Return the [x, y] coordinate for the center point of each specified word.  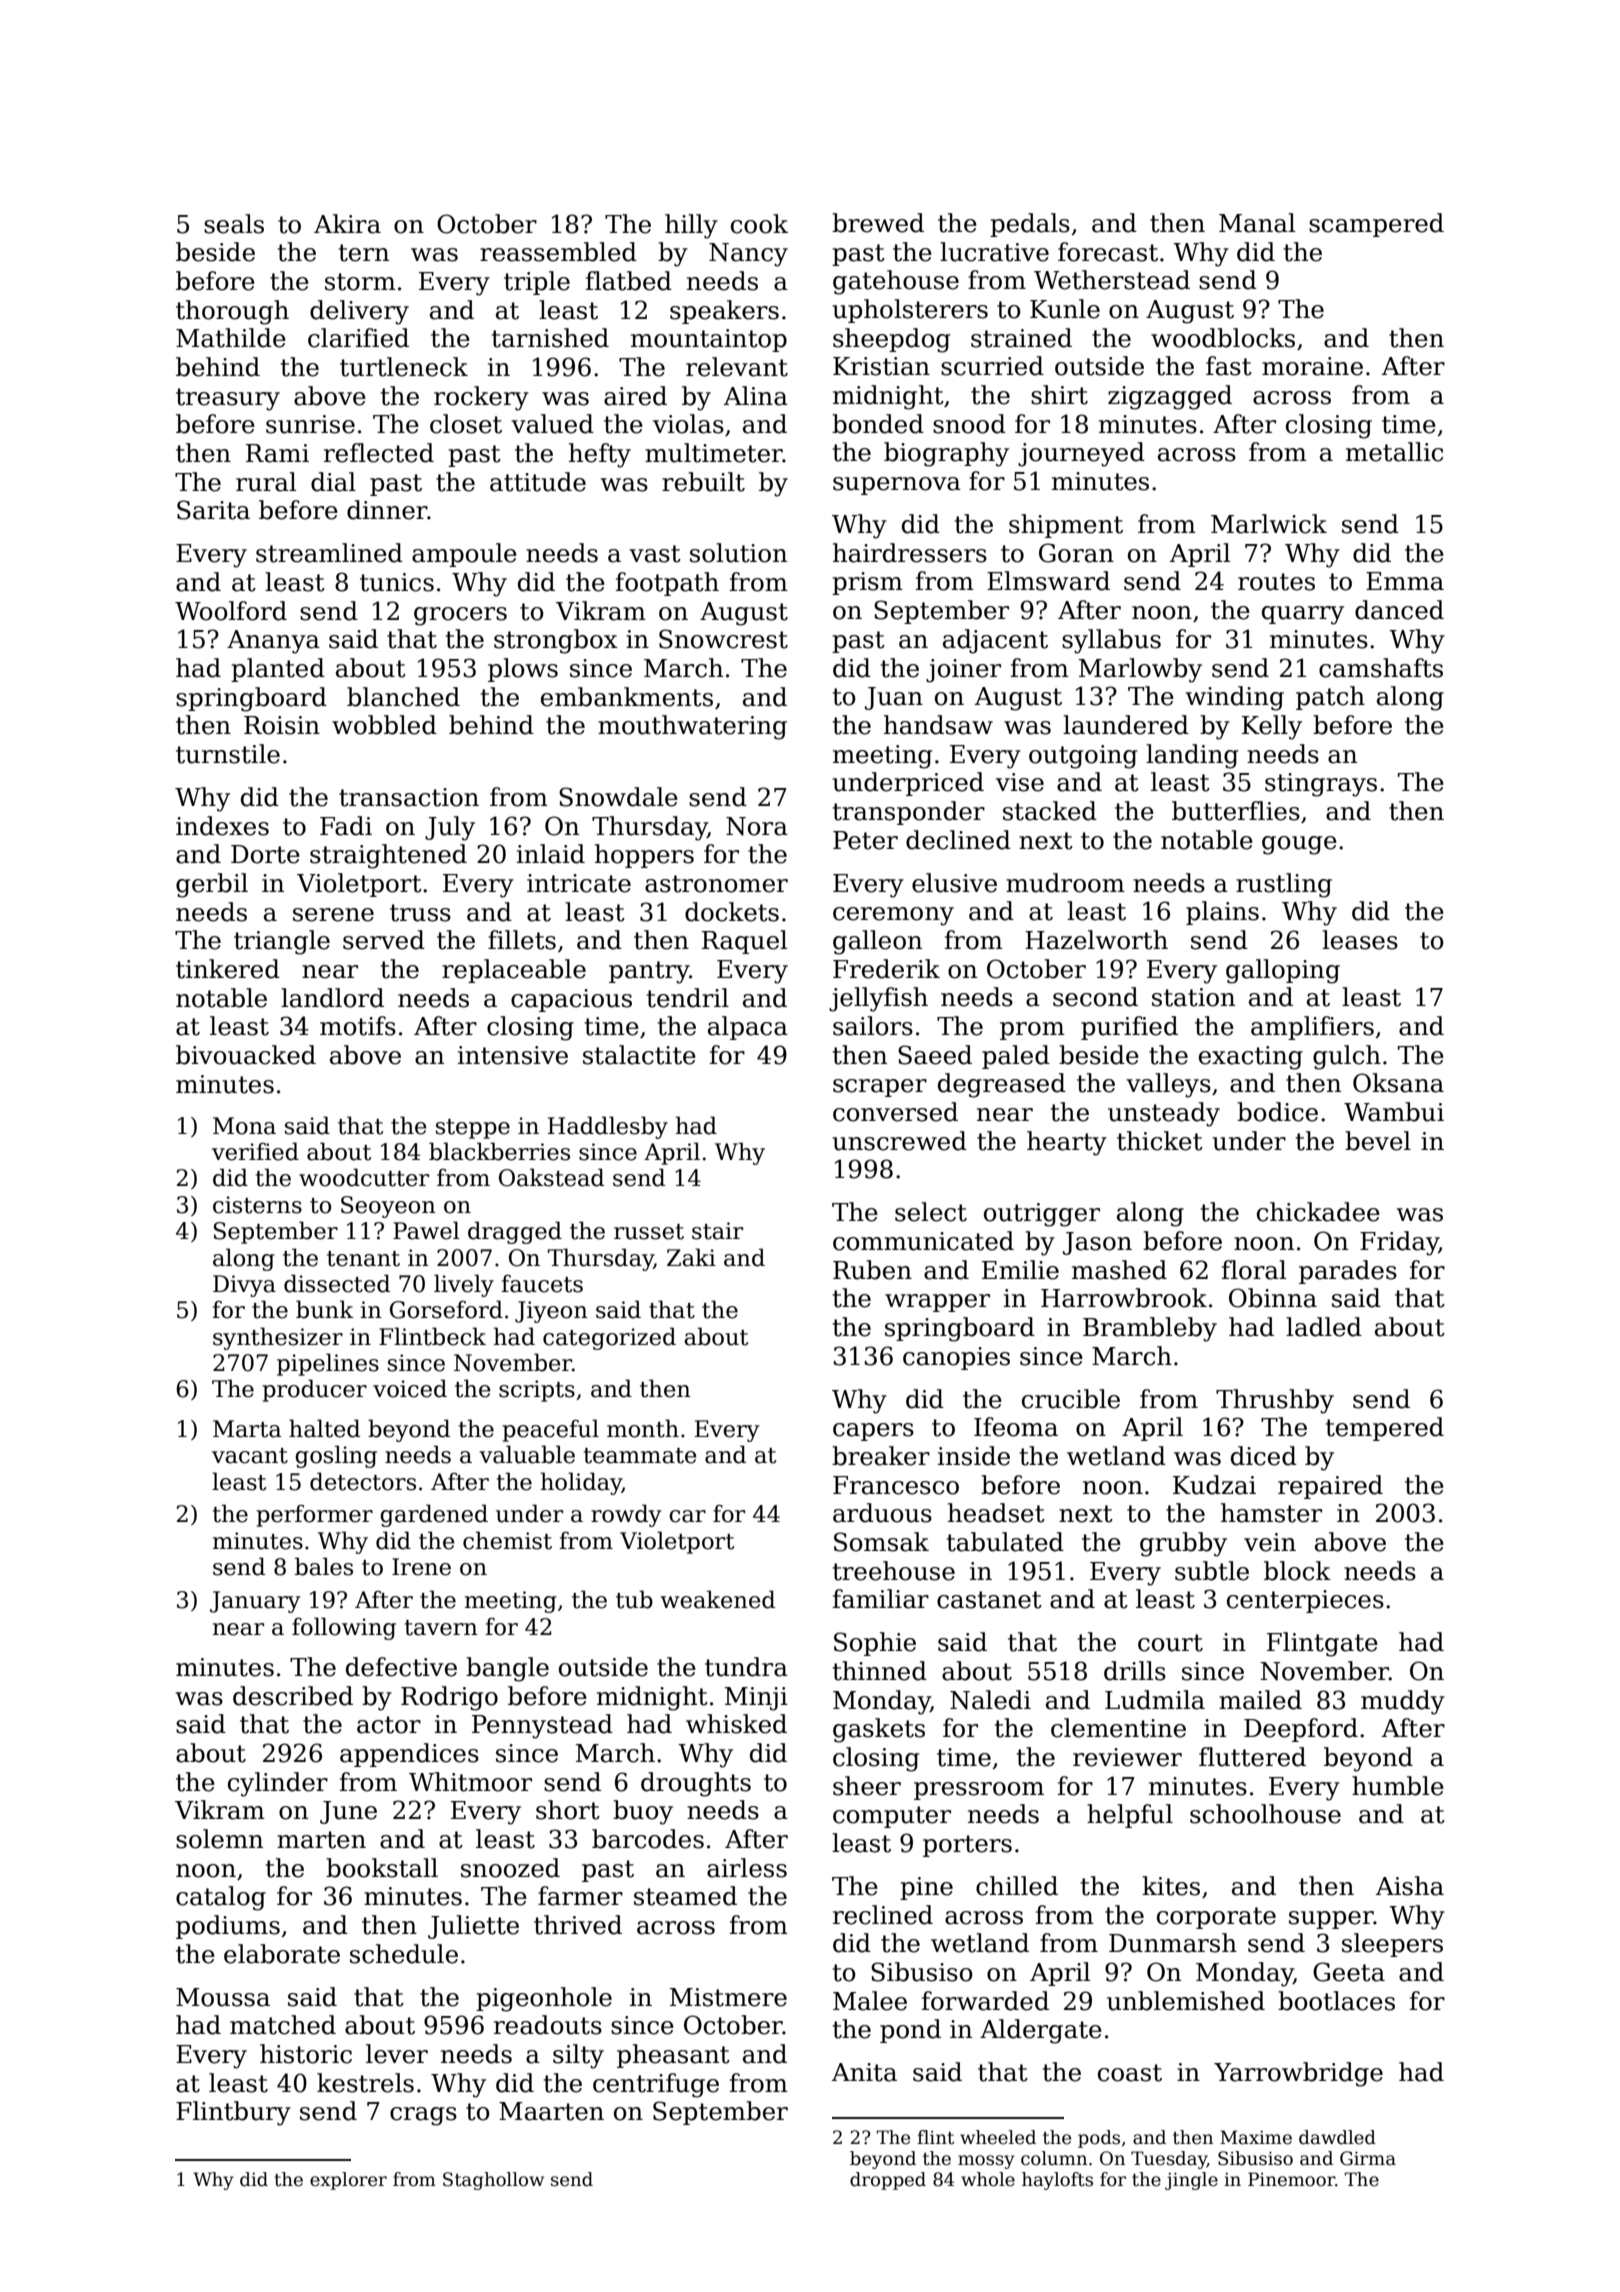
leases [1360, 940]
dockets [732, 912]
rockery [481, 398]
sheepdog [891, 340]
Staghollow [493, 2181]
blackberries [499, 1151]
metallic [1394, 452]
